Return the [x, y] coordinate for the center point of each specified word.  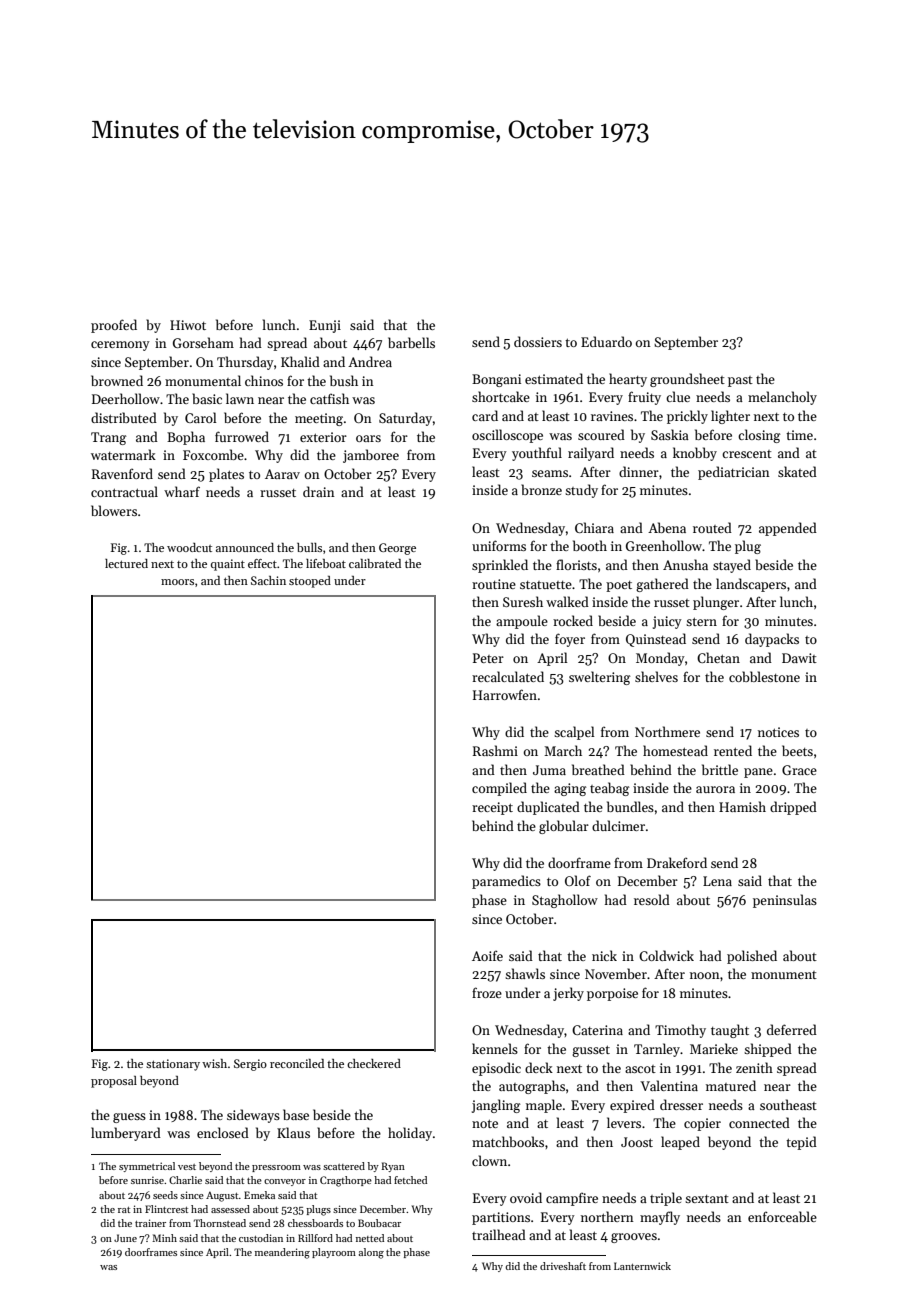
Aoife [487, 956]
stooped [310, 582]
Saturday [405, 419]
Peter [488, 658]
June [125, 1238]
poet [619, 586]
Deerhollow [126, 398]
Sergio [250, 1065]
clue [678, 396]
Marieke [714, 1048]
